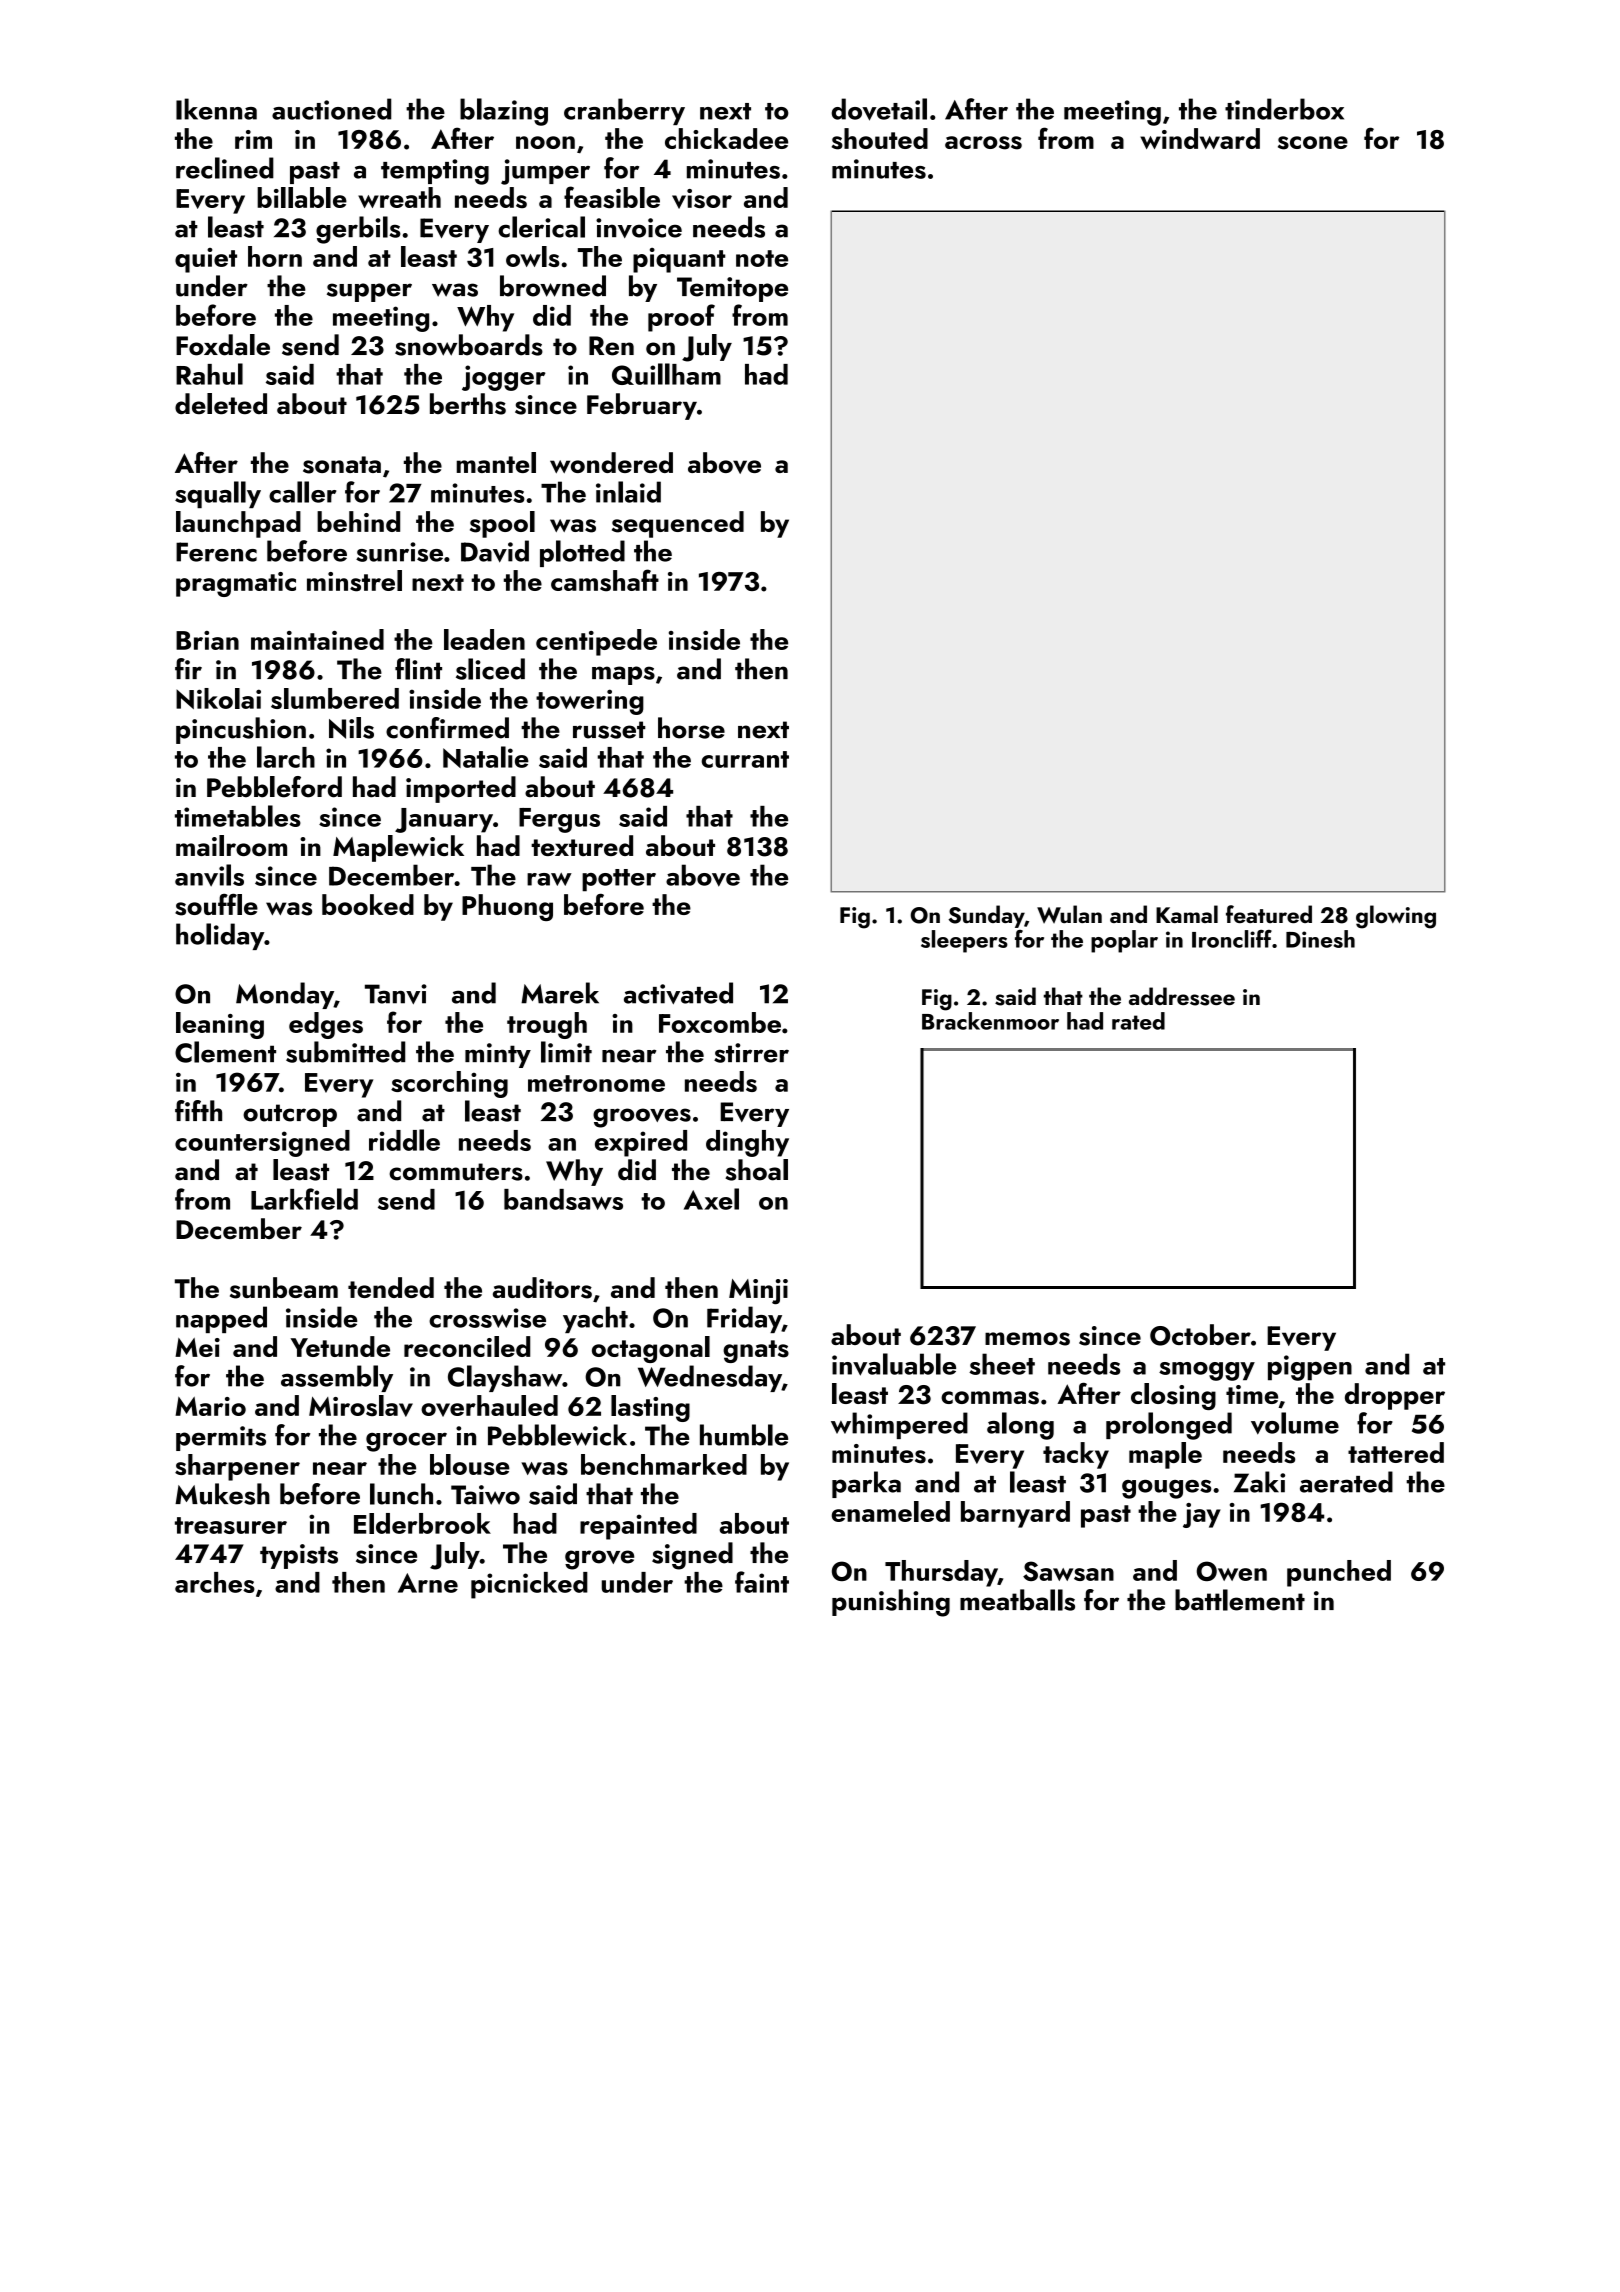 This screenshot has width=1620, height=2292. I want to click on cranberry, so click(624, 111).
